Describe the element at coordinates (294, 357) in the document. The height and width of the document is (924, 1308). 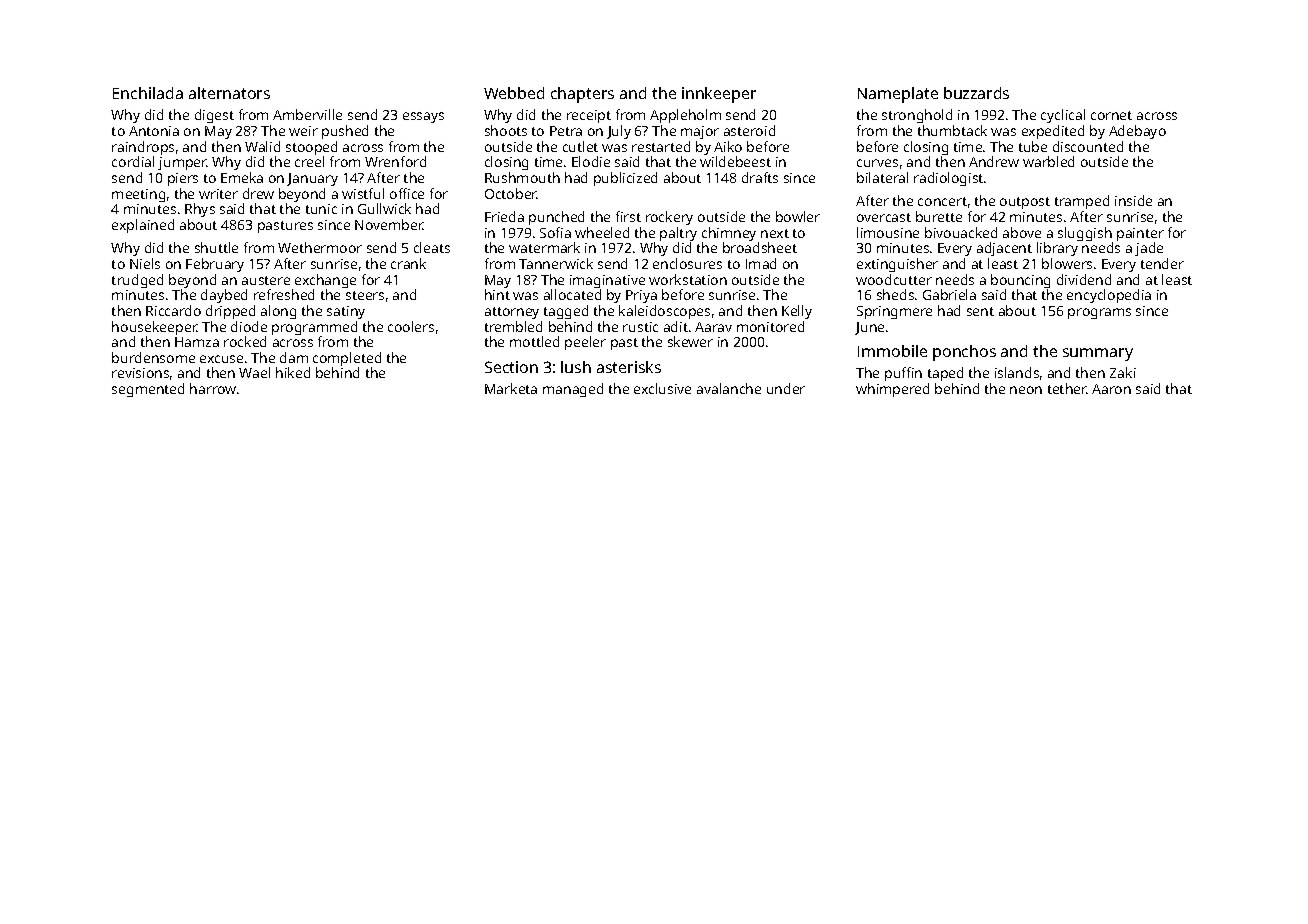
I see `dam` at that location.
